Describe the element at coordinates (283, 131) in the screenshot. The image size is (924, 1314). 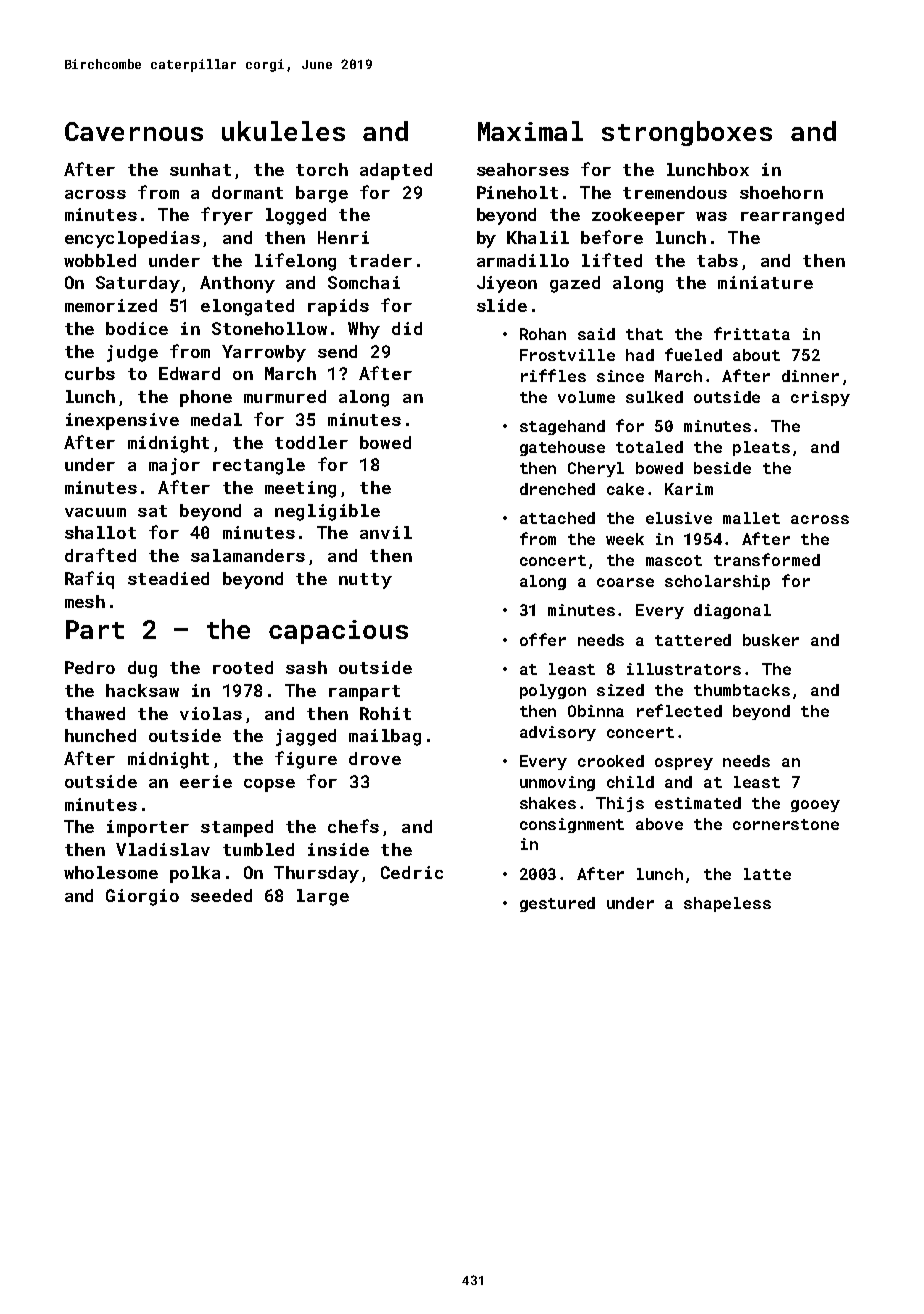
I see `ukuleles` at that location.
